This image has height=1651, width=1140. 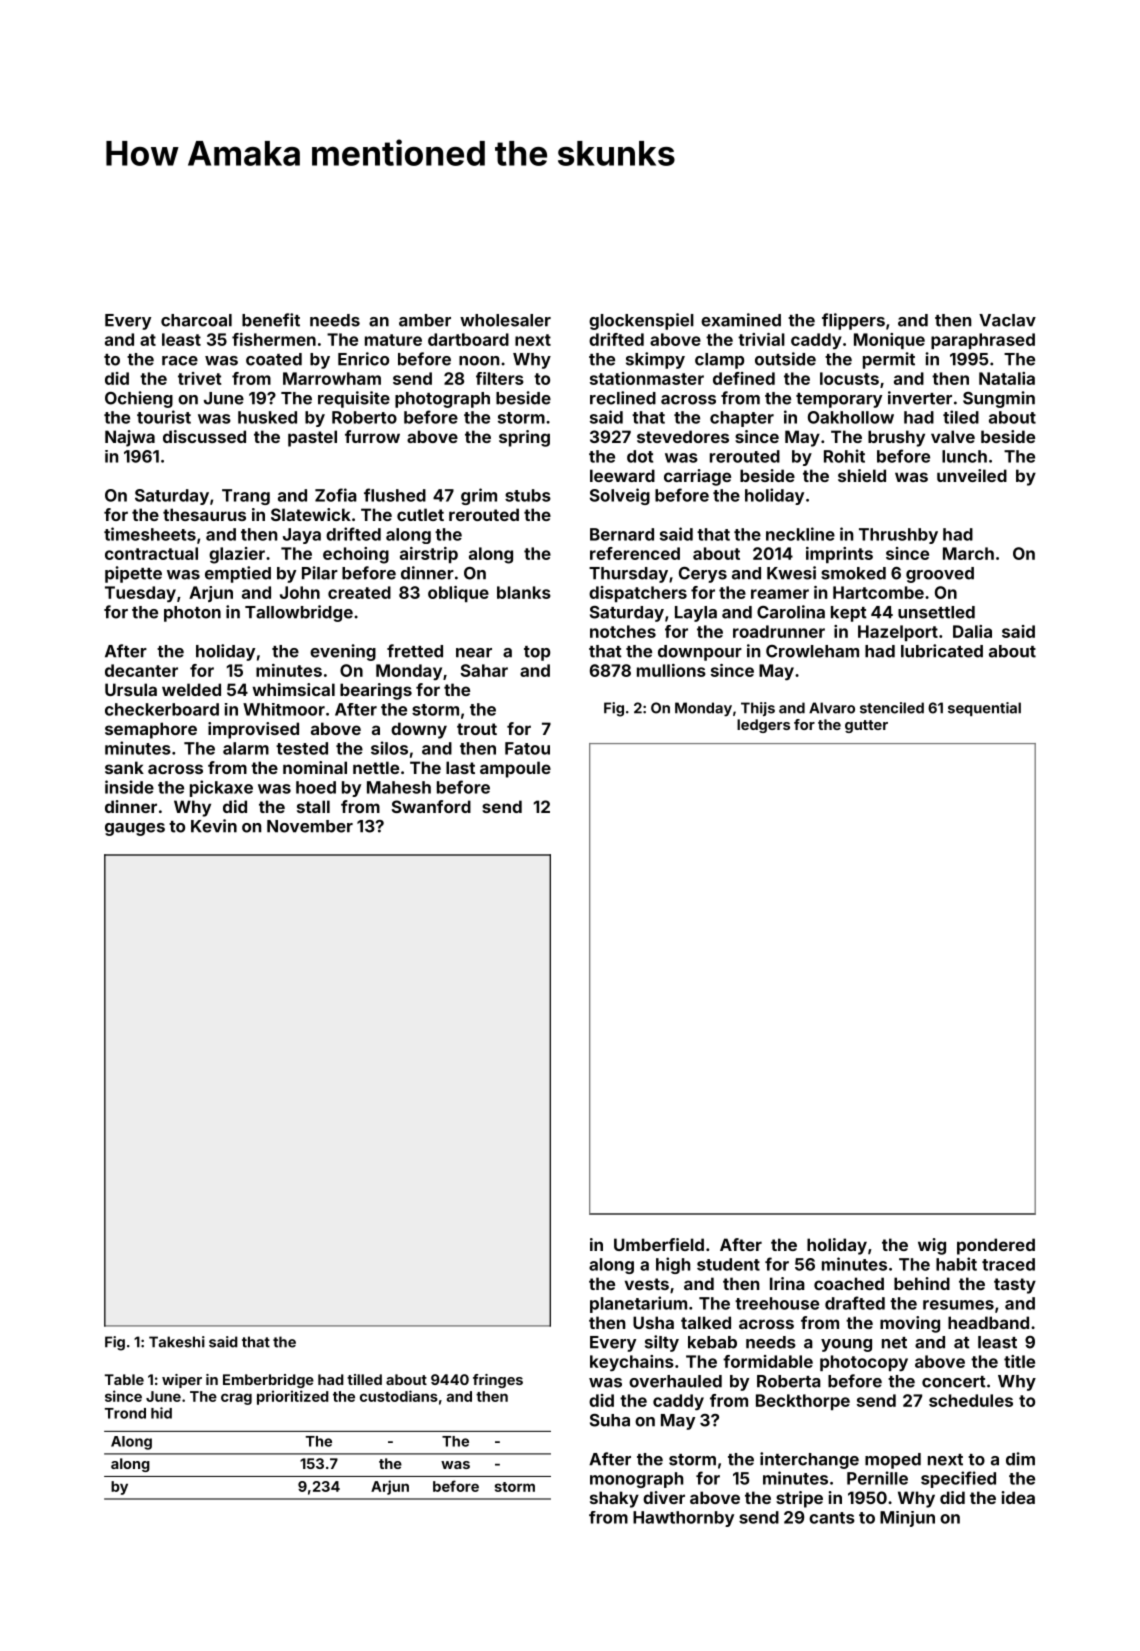 What do you see at coordinates (161, 1413) in the image?
I see `hid` at bounding box center [161, 1413].
